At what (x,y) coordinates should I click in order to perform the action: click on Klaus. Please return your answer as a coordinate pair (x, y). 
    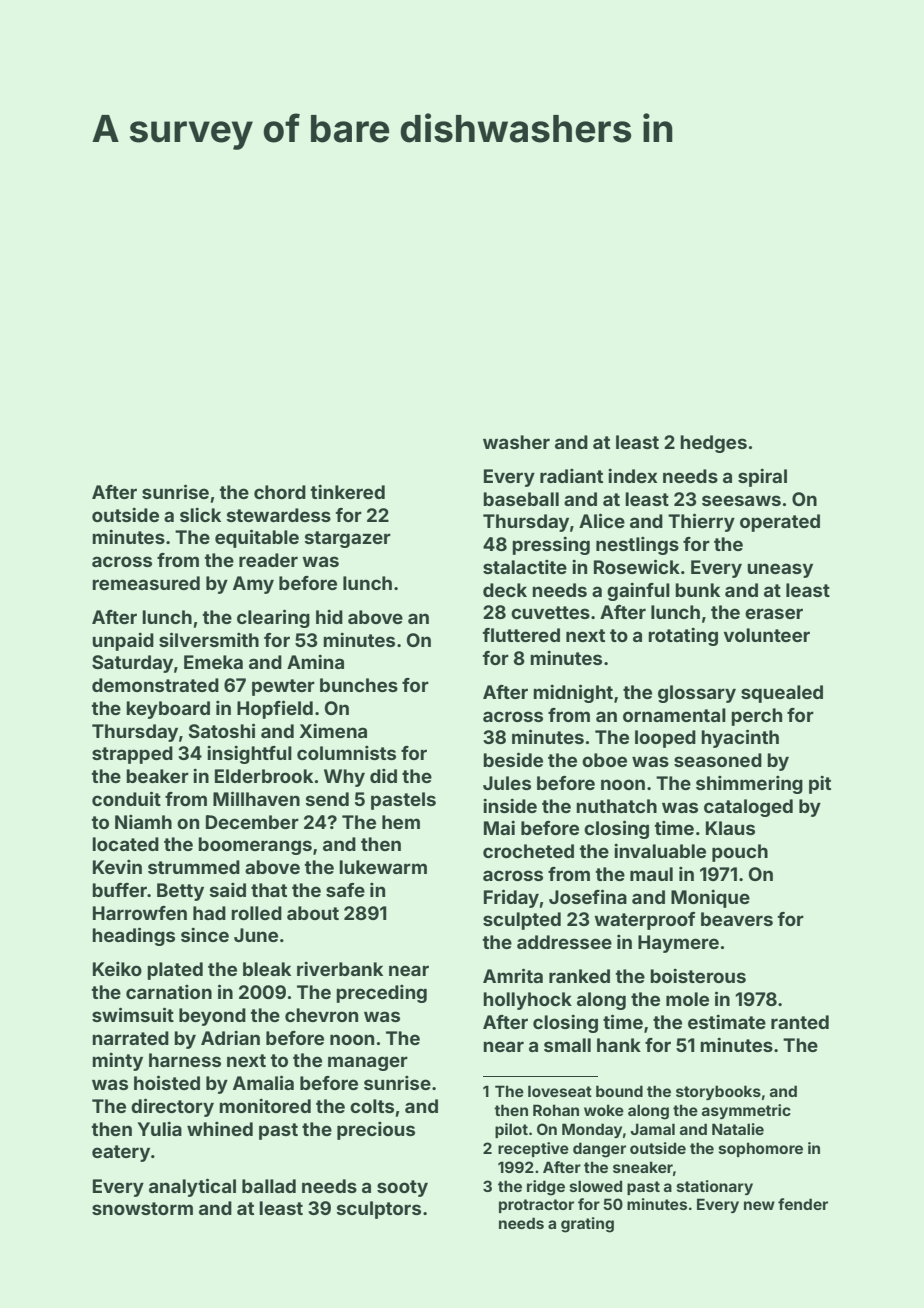
    Looking at the image, I should click on (730, 828).
